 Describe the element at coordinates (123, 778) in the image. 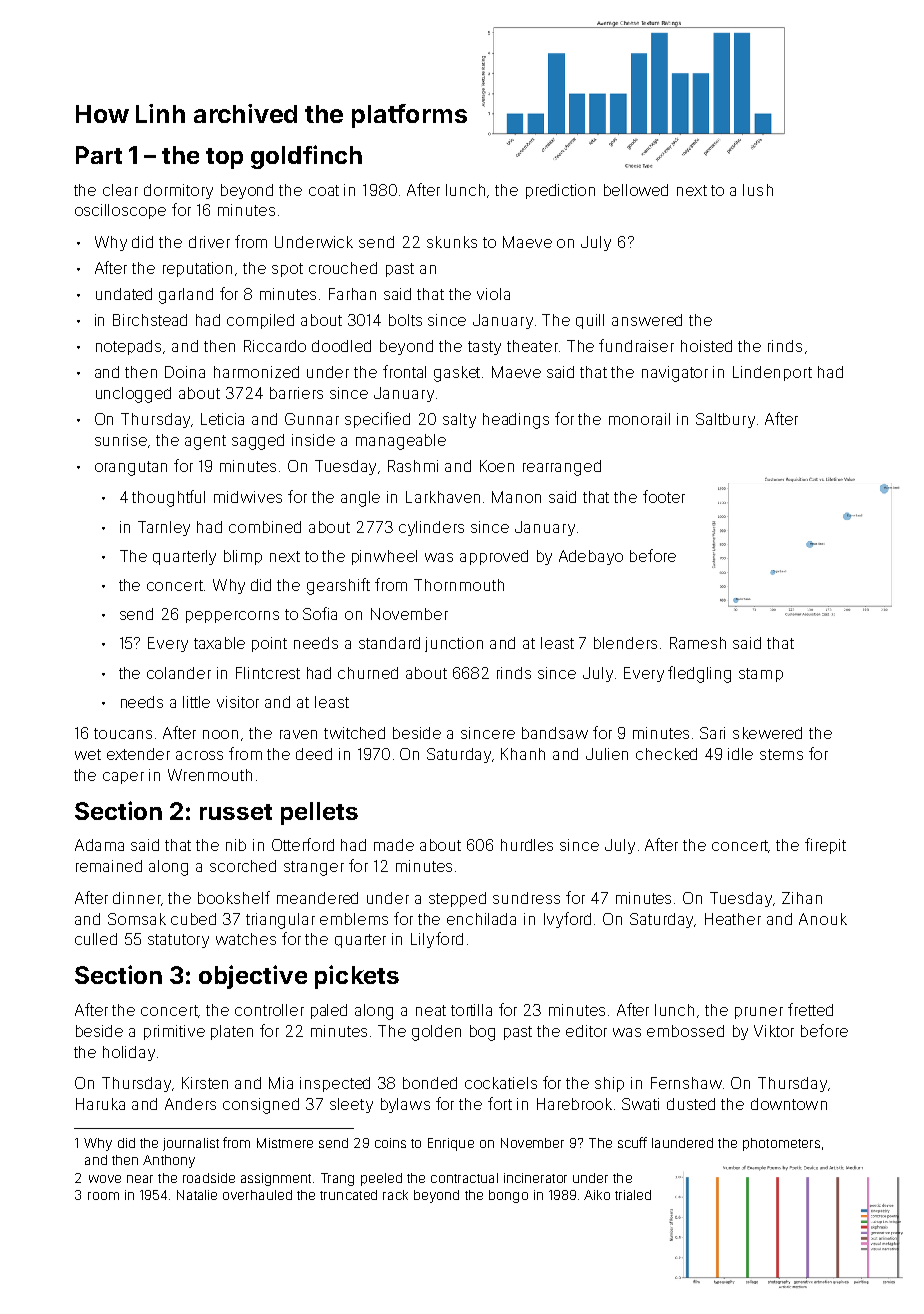

I see `caper` at that location.
